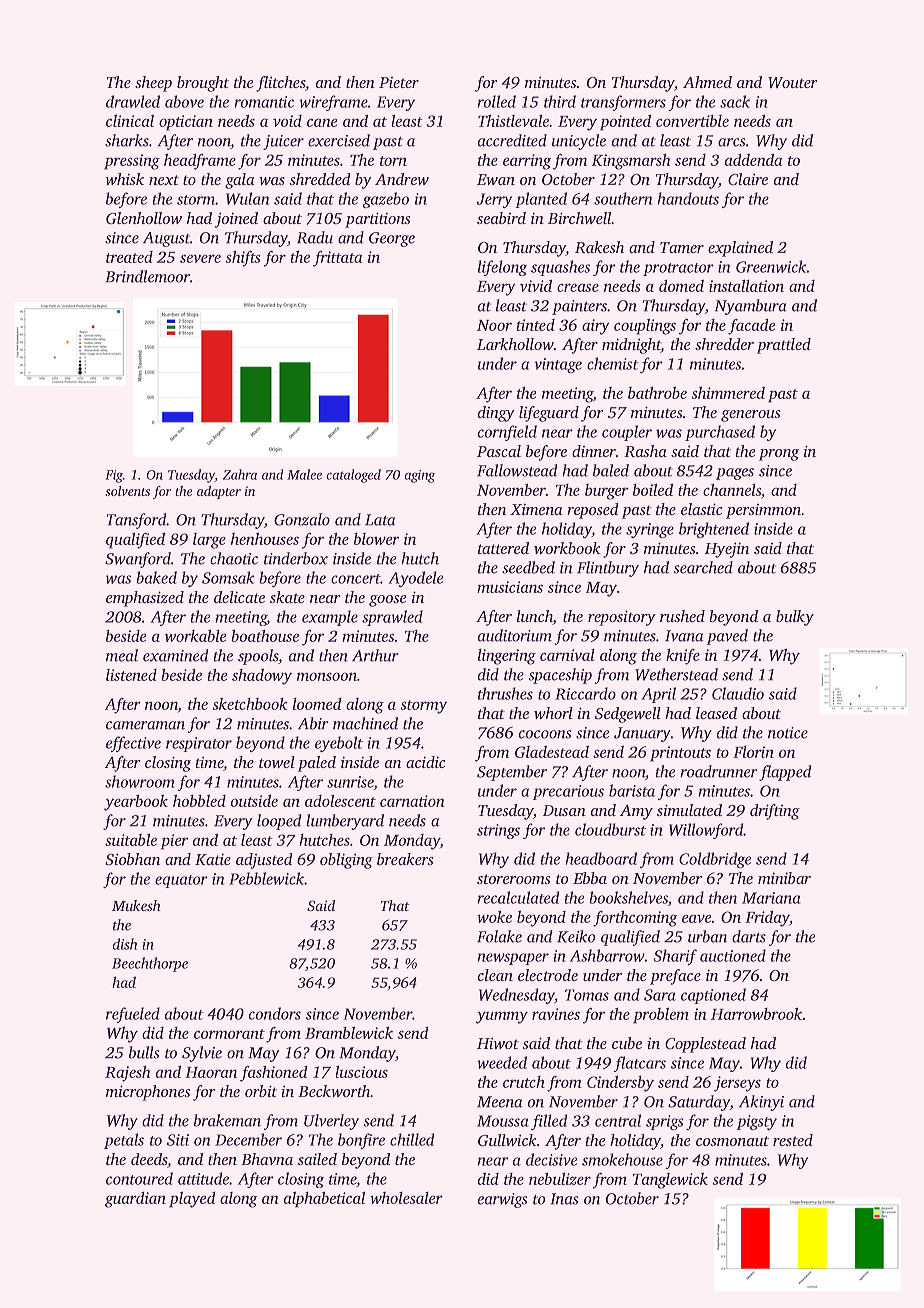 This page has width=924, height=1308. I want to click on suitable, so click(131, 840).
